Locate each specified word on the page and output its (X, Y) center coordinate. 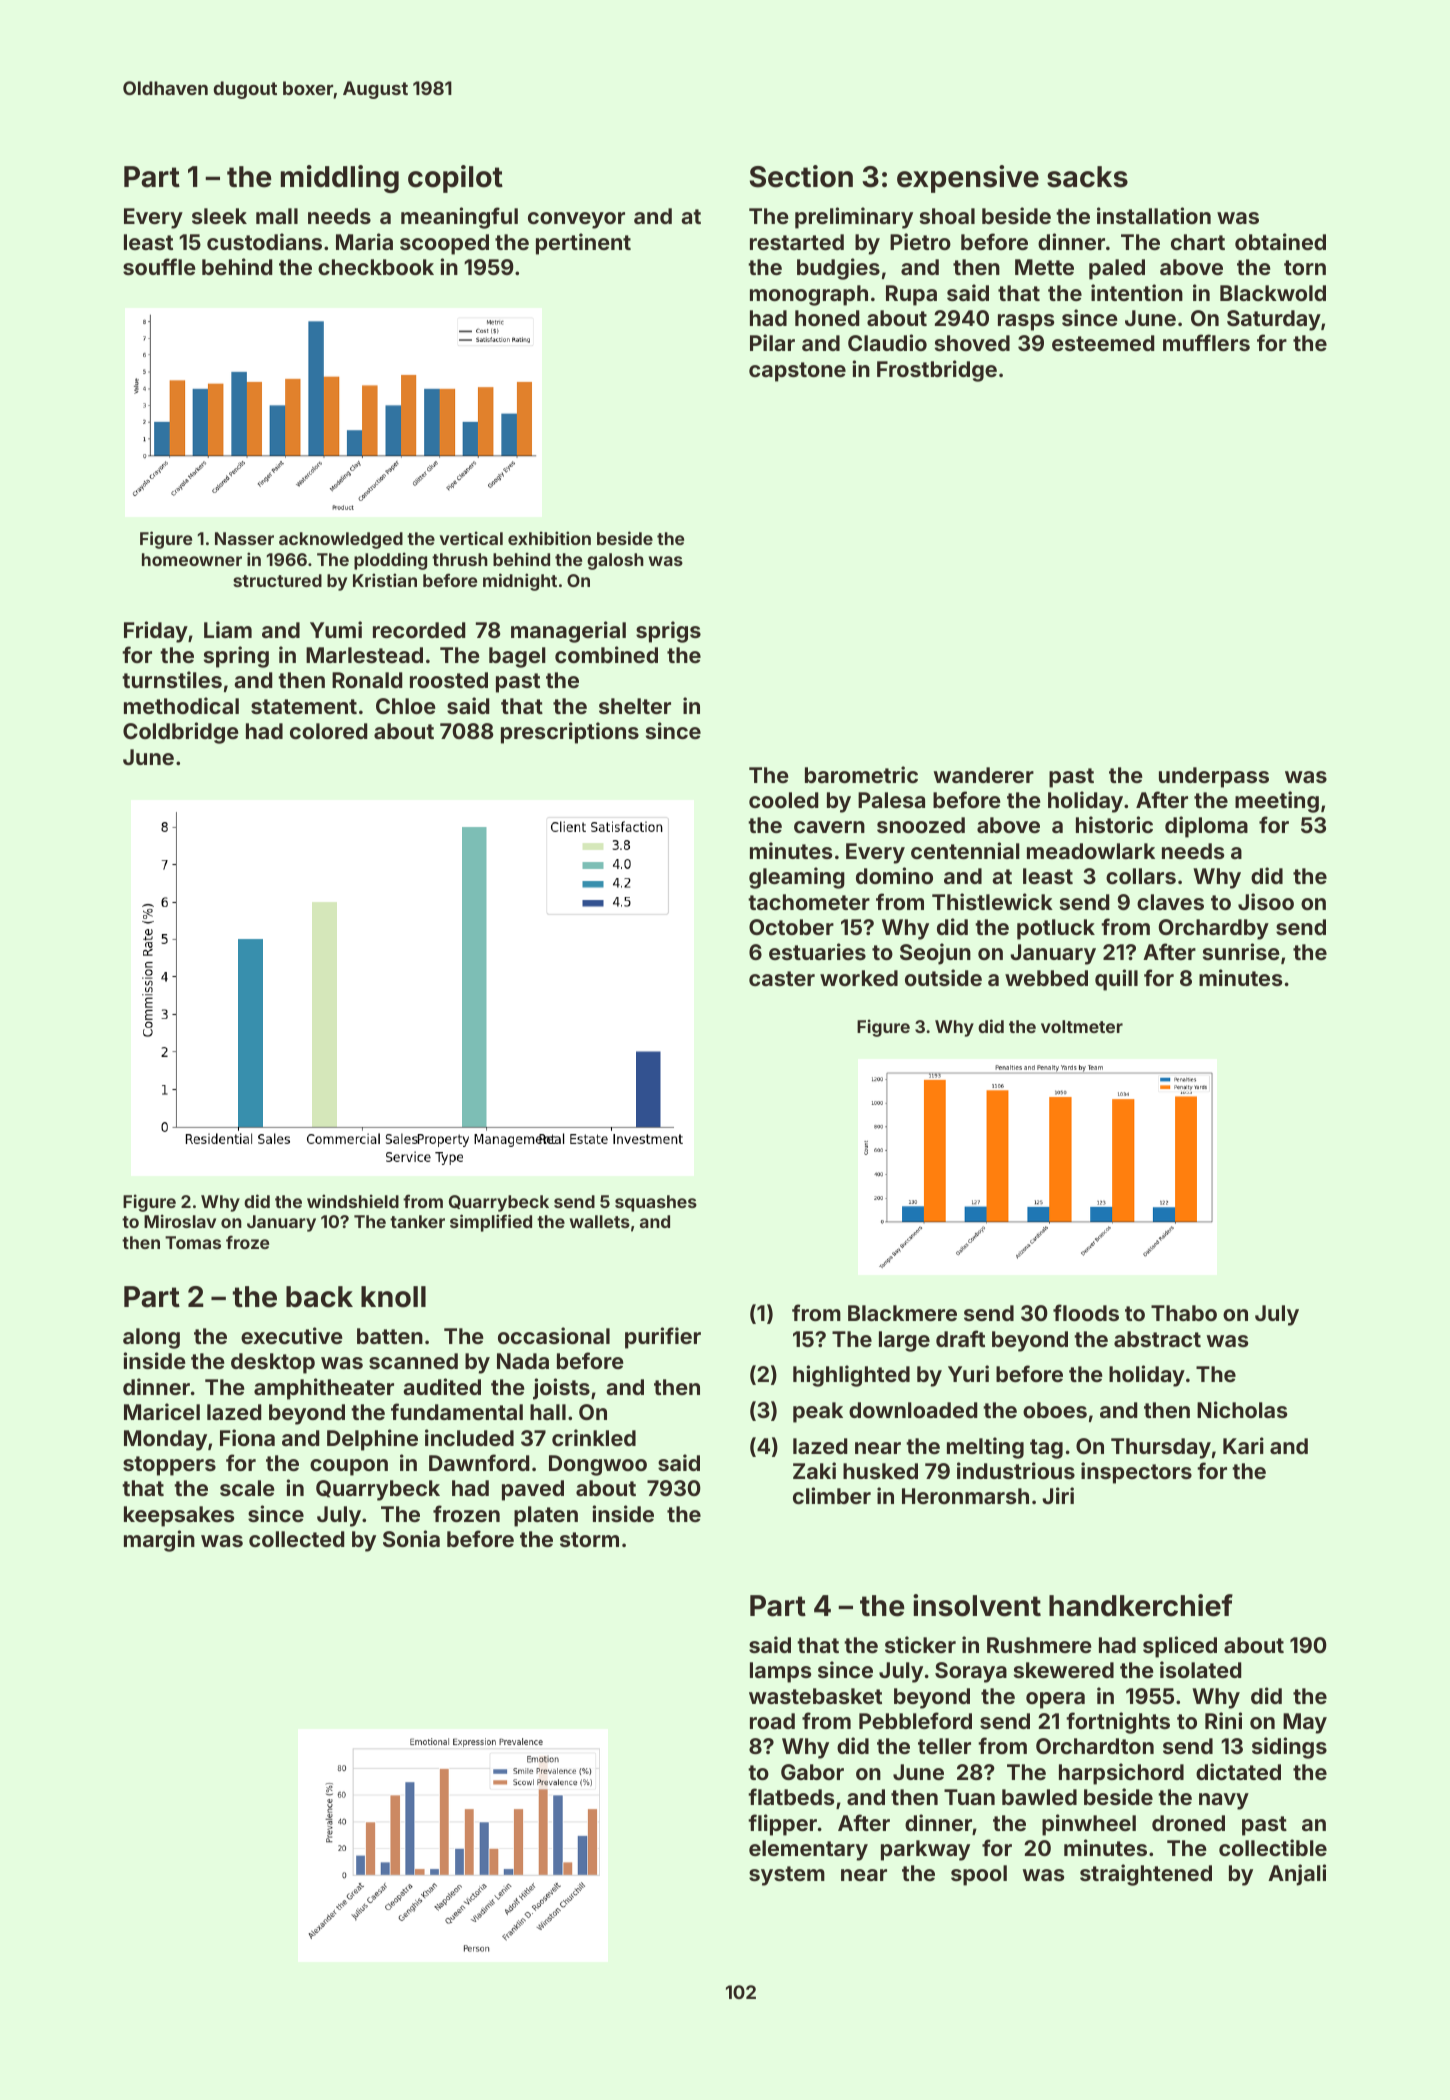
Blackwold (1273, 293)
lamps (781, 1672)
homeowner (192, 559)
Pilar (772, 342)
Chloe (406, 706)
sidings (1289, 1748)
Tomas (193, 1242)
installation (1154, 215)
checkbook (376, 267)
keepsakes (179, 1516)
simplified (491, 1223)
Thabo (1184, 1313)
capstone (797, 372)
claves (1170, 902)
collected (296, 1539)
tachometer (809, 902)
